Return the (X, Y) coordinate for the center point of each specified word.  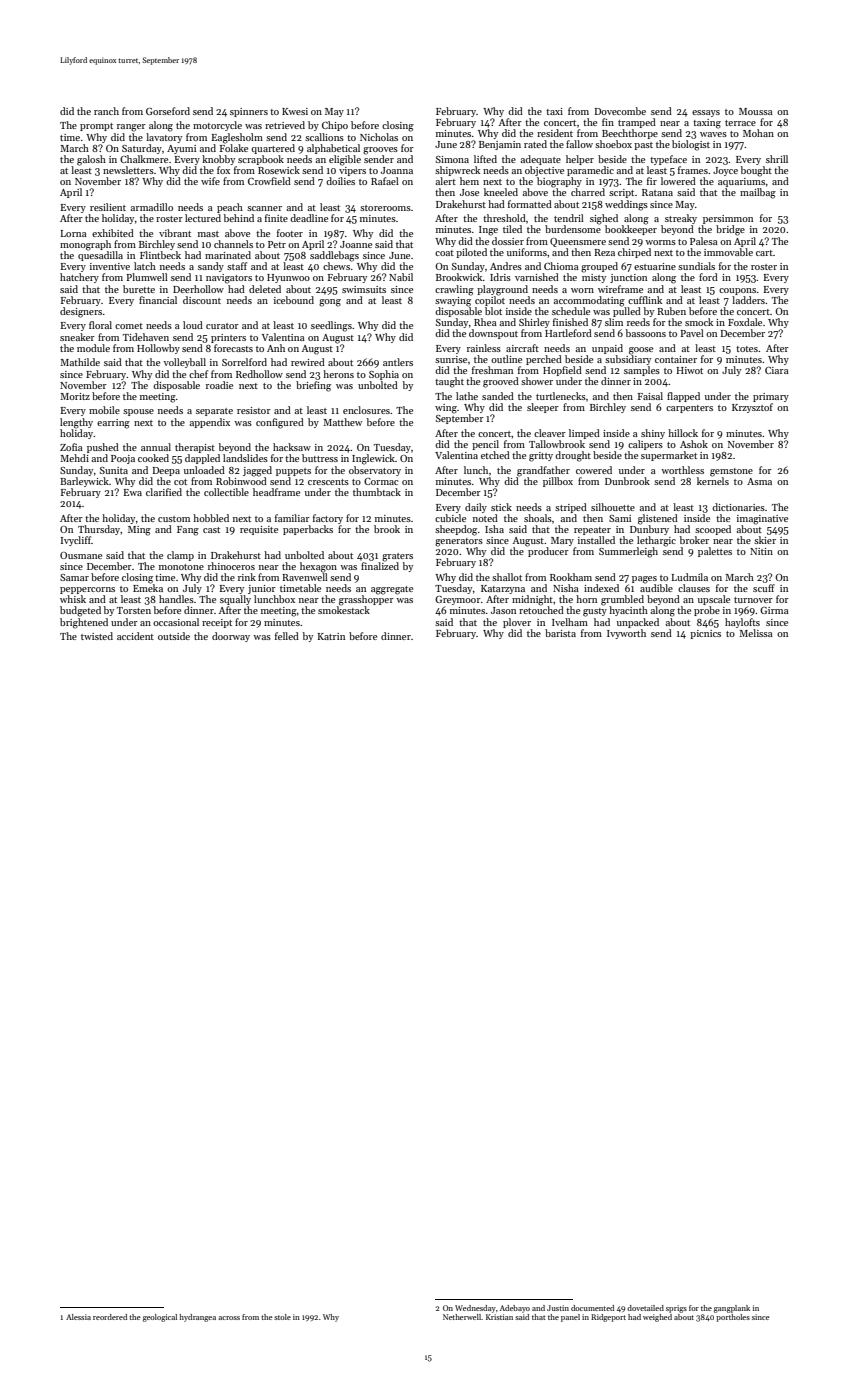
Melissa (756, 633)
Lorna (74, 233)
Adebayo (515, 1309)
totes (747, 349)
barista (560, 633)
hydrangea (197, 1318)
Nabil (401, 277)
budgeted (80, 611)
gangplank (732, 1309)
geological (160, 1318)
